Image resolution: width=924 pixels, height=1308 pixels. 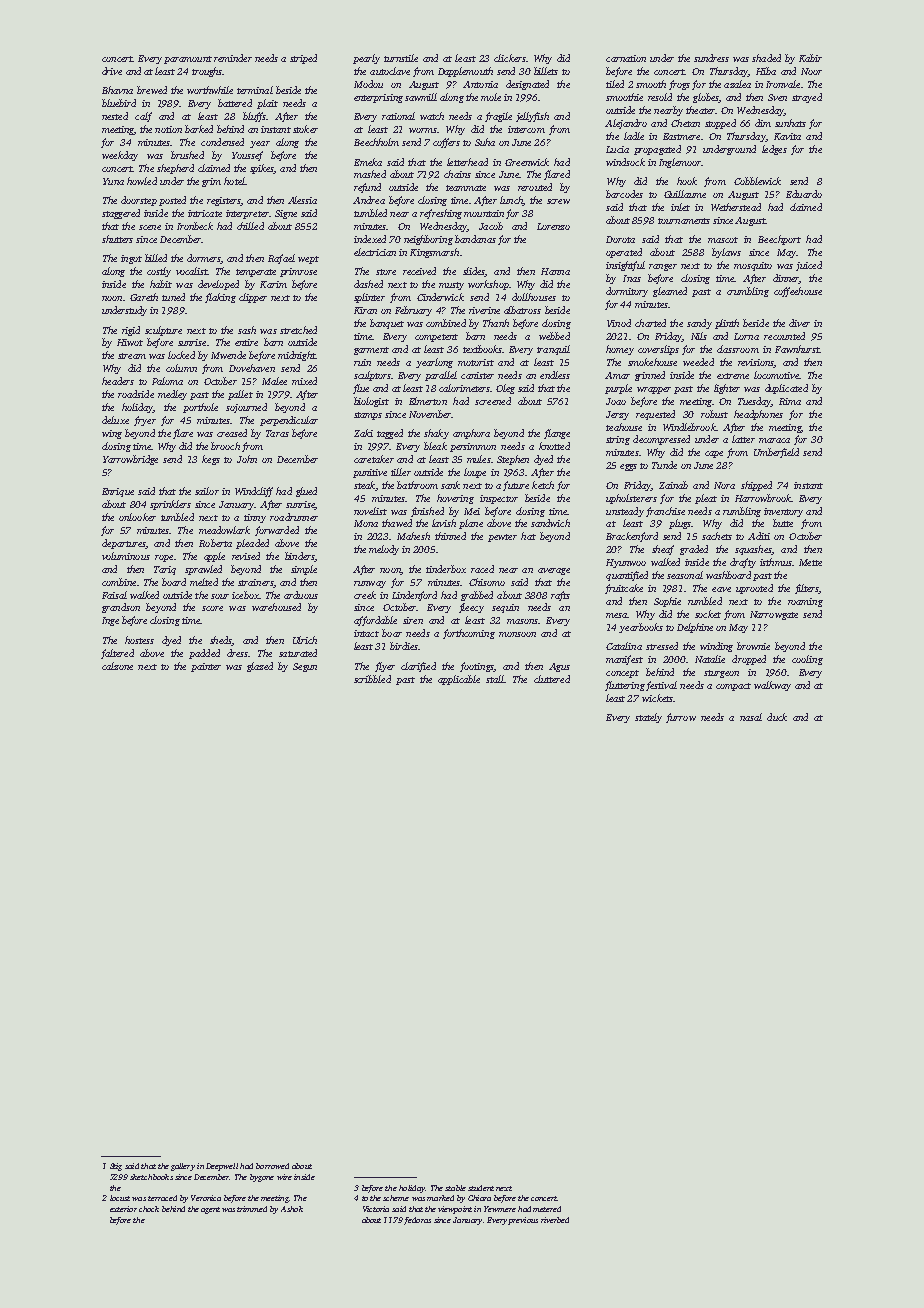 What do you see at coordinates (774, 615) in the screenshot?
I see `Narrowgate` at bounding box center [774, 615].
